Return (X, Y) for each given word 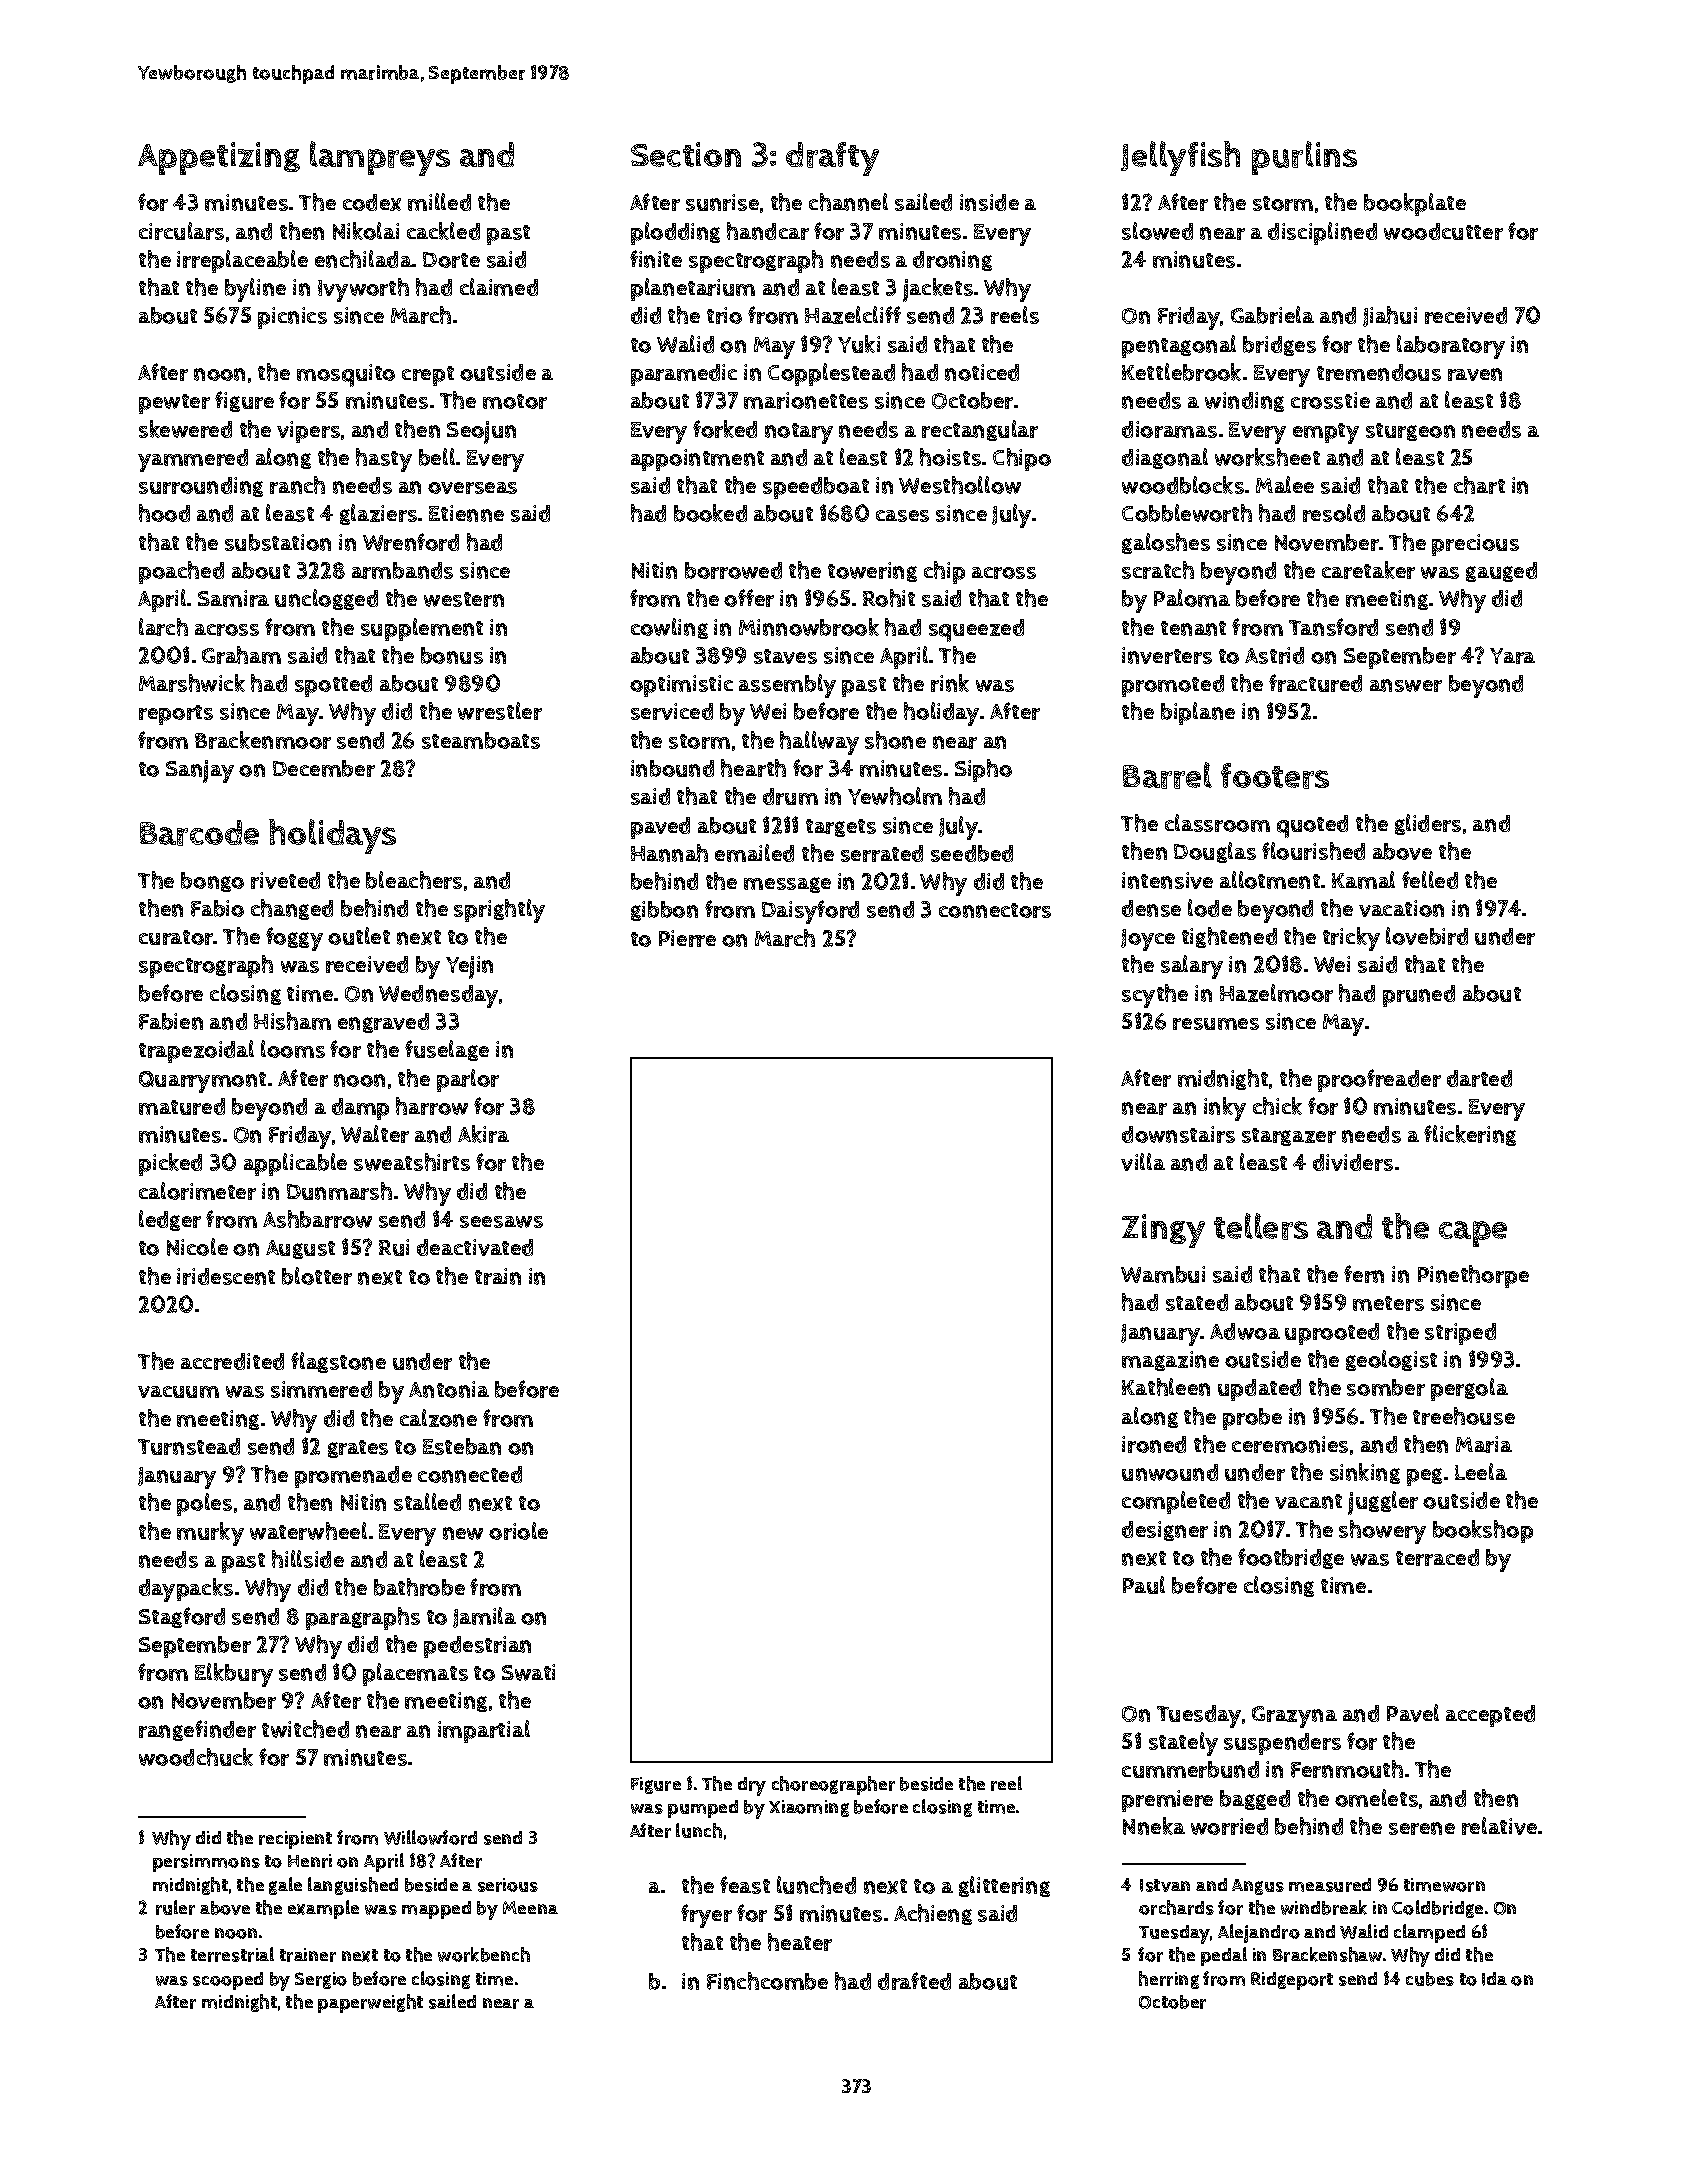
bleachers (414, 880)
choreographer (833, 1785)
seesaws (501, 1222)
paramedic (684, 375)
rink (950, 683)
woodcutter (1443, 231)
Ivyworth (363, 290)
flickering (1470, 1135)
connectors (995, 910)
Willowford (430, 1837)
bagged (1255, 1800)
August (300, 1249)
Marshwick (192, 683)
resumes (1216, 1024)
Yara (1512, 656)
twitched (305, 1729)
